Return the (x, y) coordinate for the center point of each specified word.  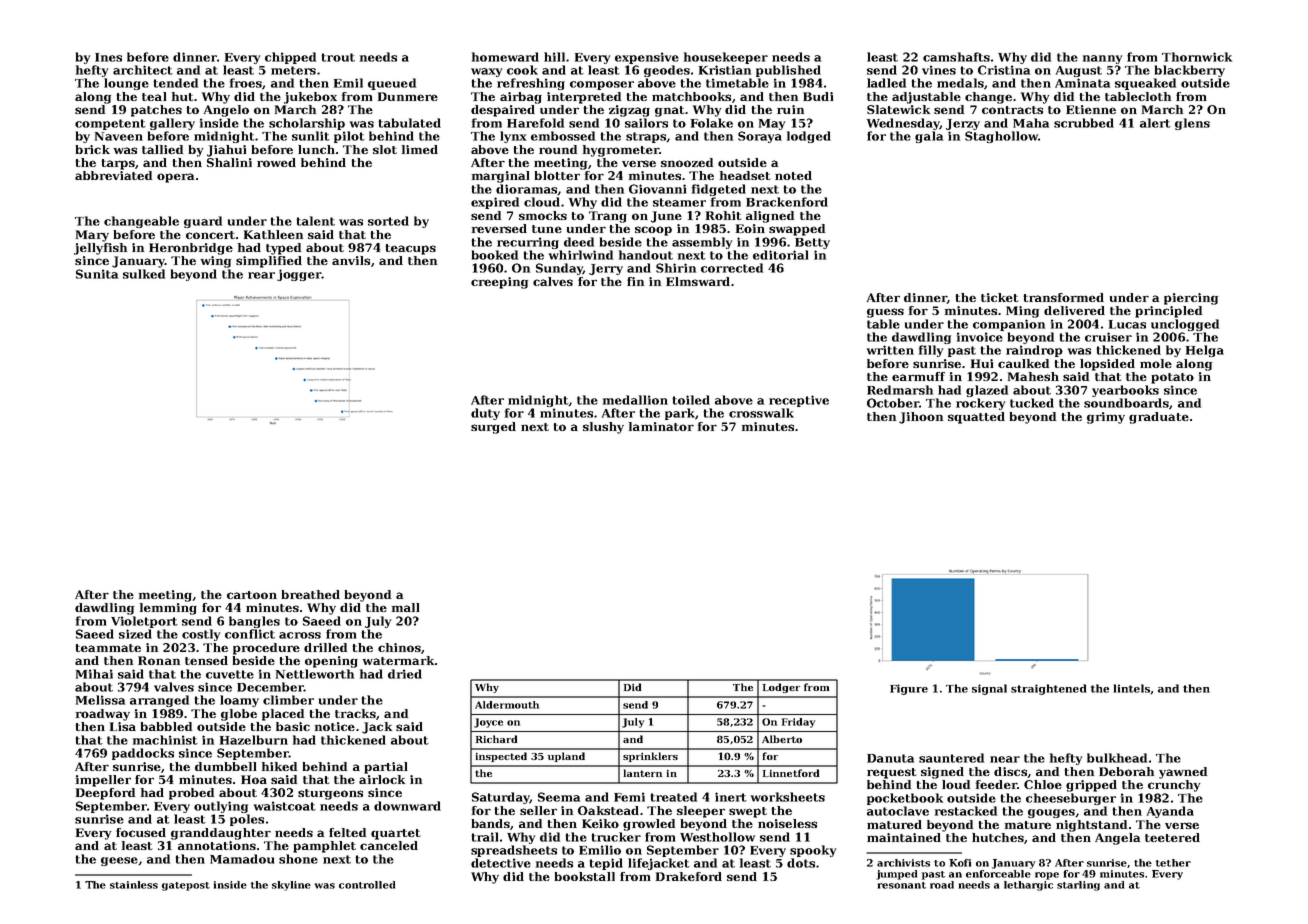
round (558, 149)
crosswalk (761, 413)
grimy (1106, 418)
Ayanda (1170, 812)
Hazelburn (254, 740)
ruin (790, 109)
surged (493, 428)
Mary (92, 236)
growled (649, 825)
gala (929, 137)
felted (347, 832)
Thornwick (1197, 57)
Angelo (226, 111)
